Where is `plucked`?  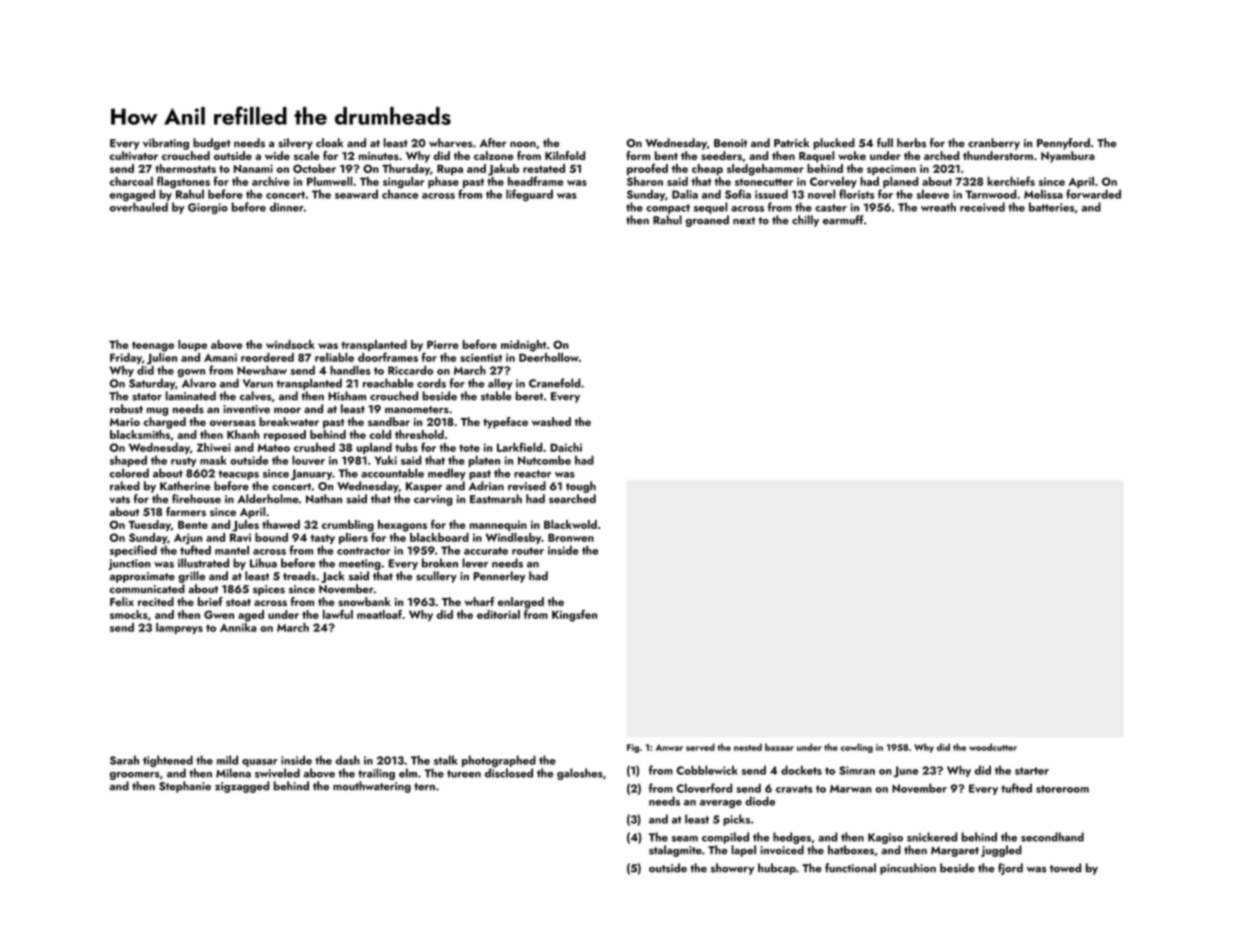
plucked is located at coordinates (834, 144).
